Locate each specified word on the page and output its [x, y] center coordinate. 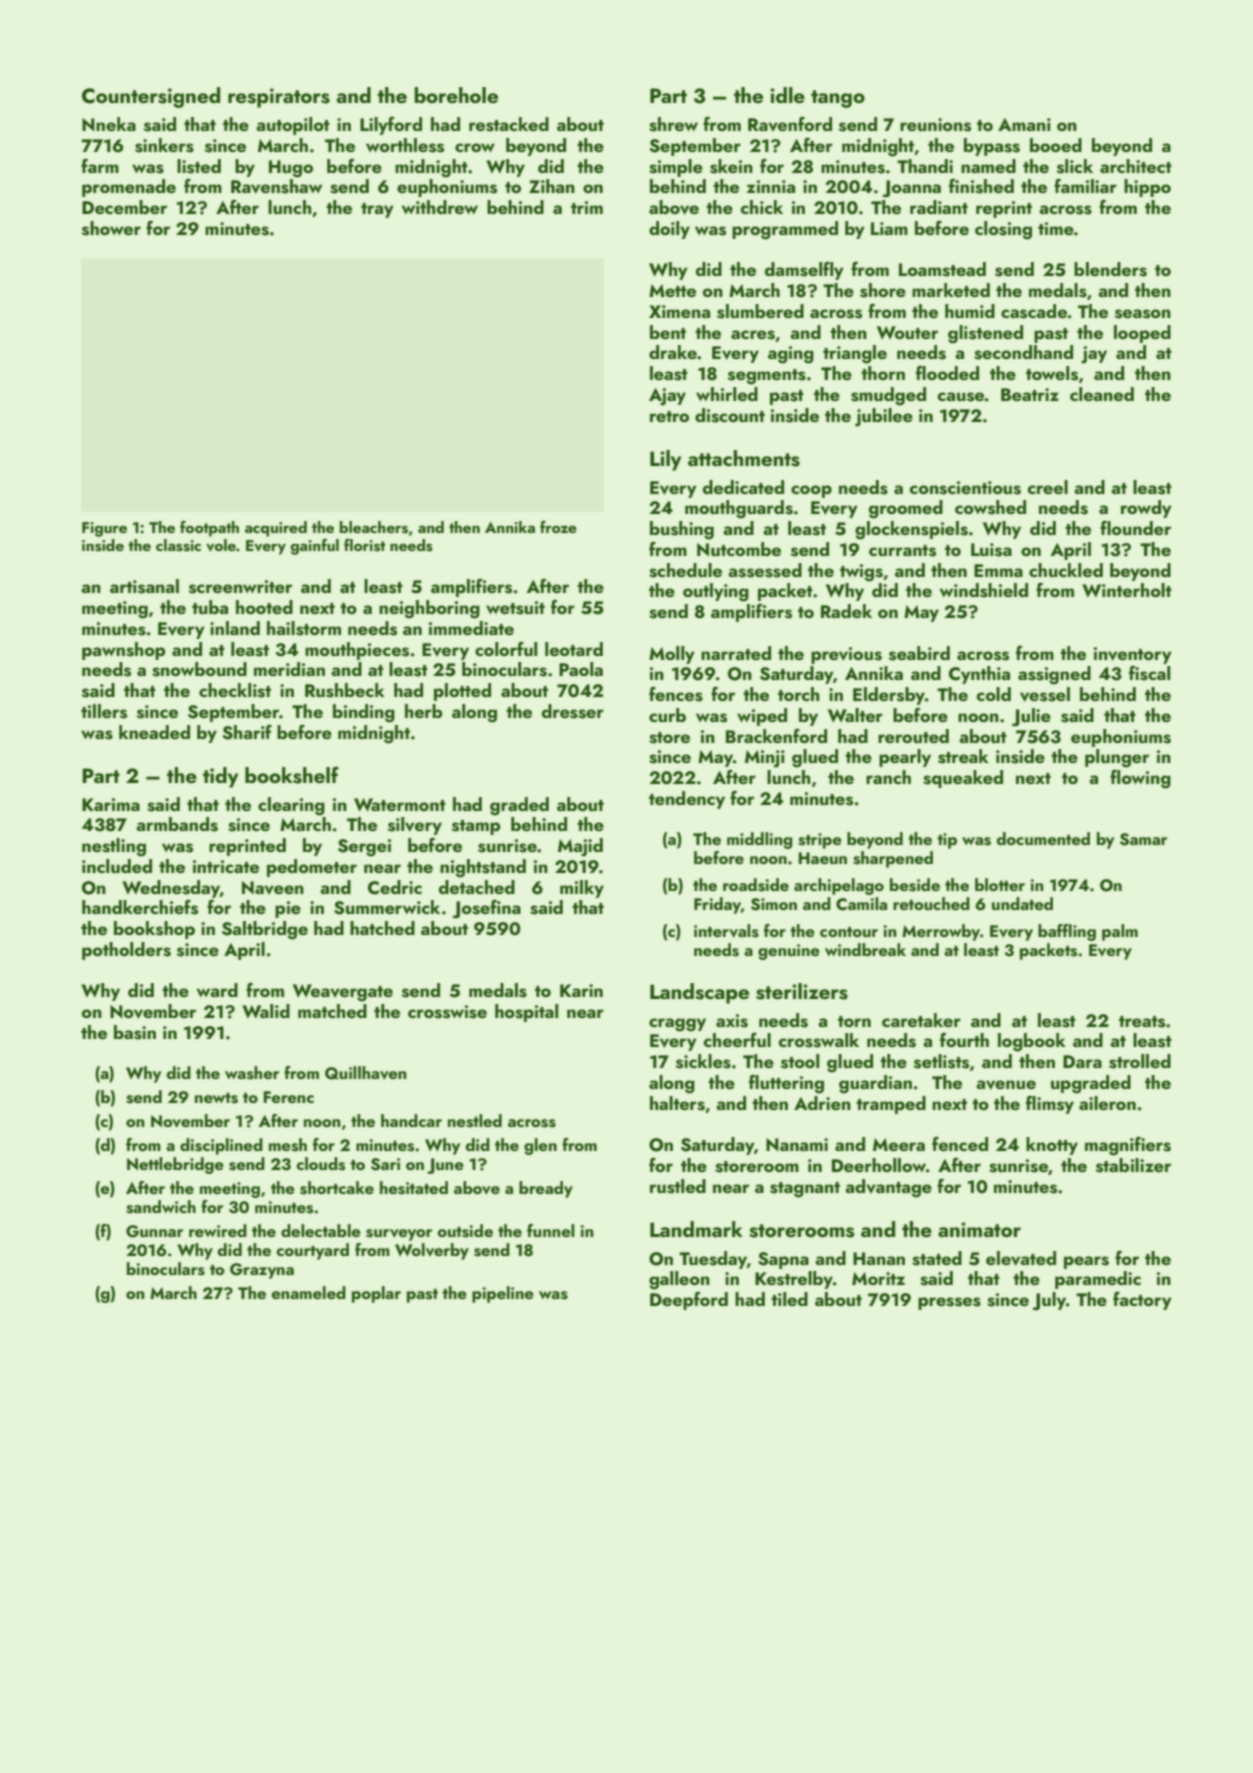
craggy [677, 1025]
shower [111, 228]
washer [252, 1073]
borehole [456, 95]
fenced [960, 1144]
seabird [919, 653]
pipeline [503, 1294]
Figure [104, 529]
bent [668, 332]
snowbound [199, 669]
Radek [846, 611]
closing [1003, 230]
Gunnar [154, 1231]
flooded [947, 373]
